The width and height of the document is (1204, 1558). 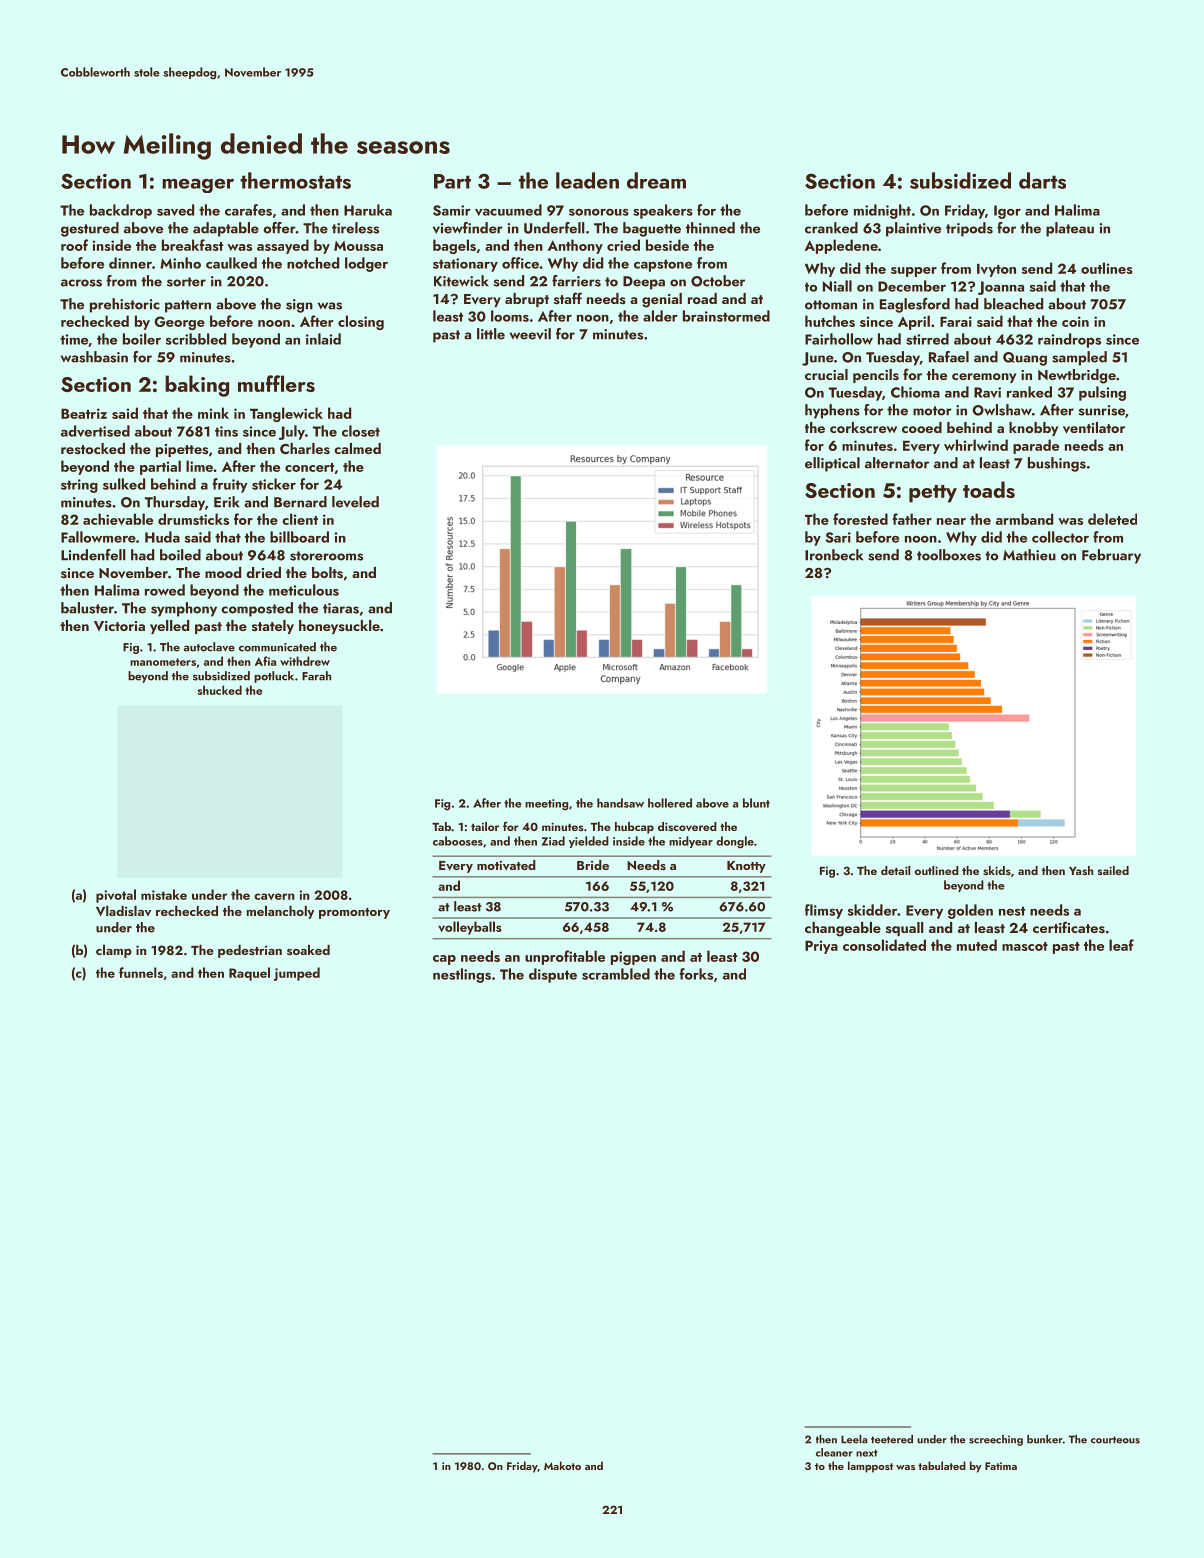 What do you see at coordinates (937, 870) in the document?
I see `outlined` at bounding box center [937, 870].
